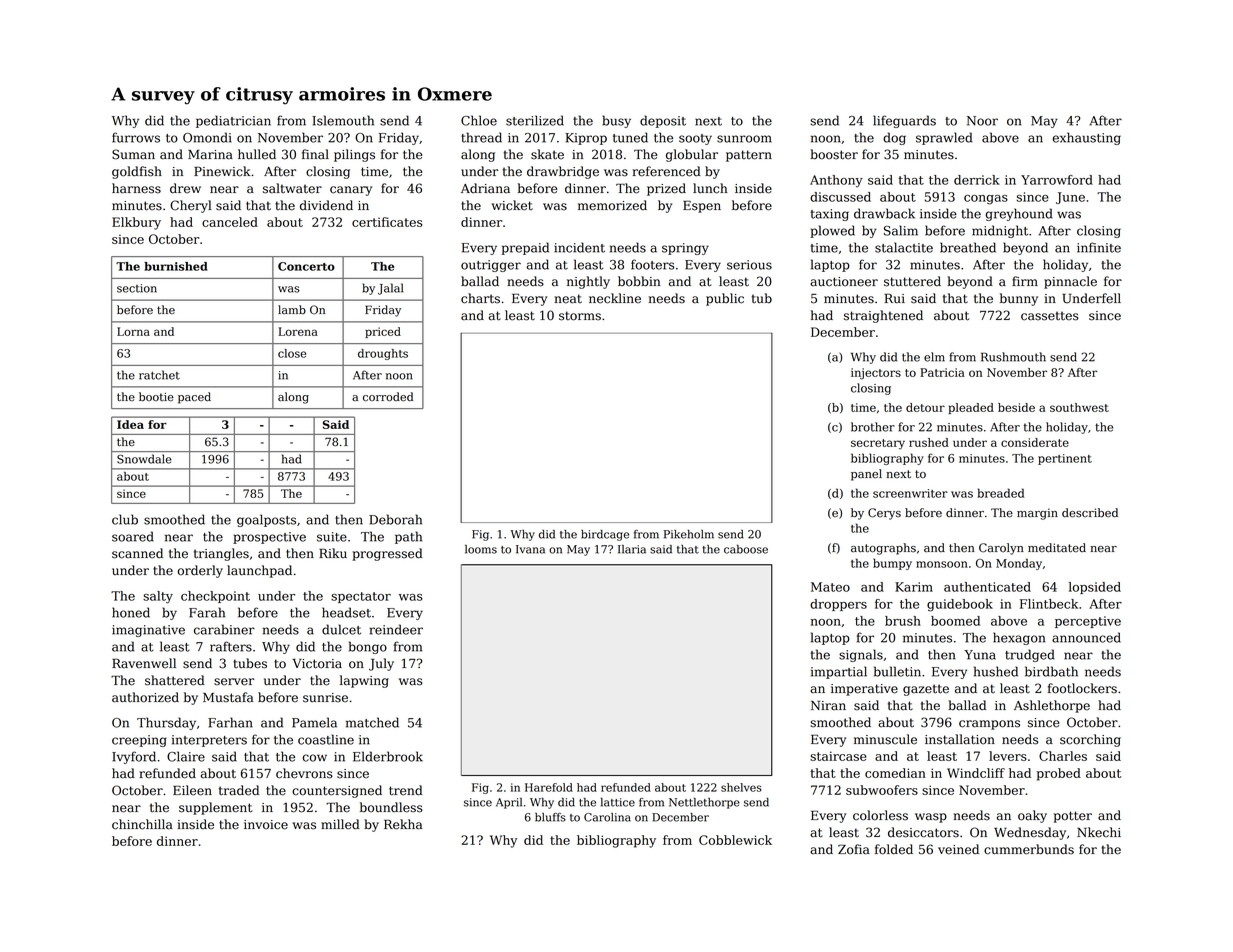 This screenshot has width=1233, height=952. What do you see at coordinates (142, 824) in the screenshot?
I see `chinchilla` at bounding box center [142, 824].
